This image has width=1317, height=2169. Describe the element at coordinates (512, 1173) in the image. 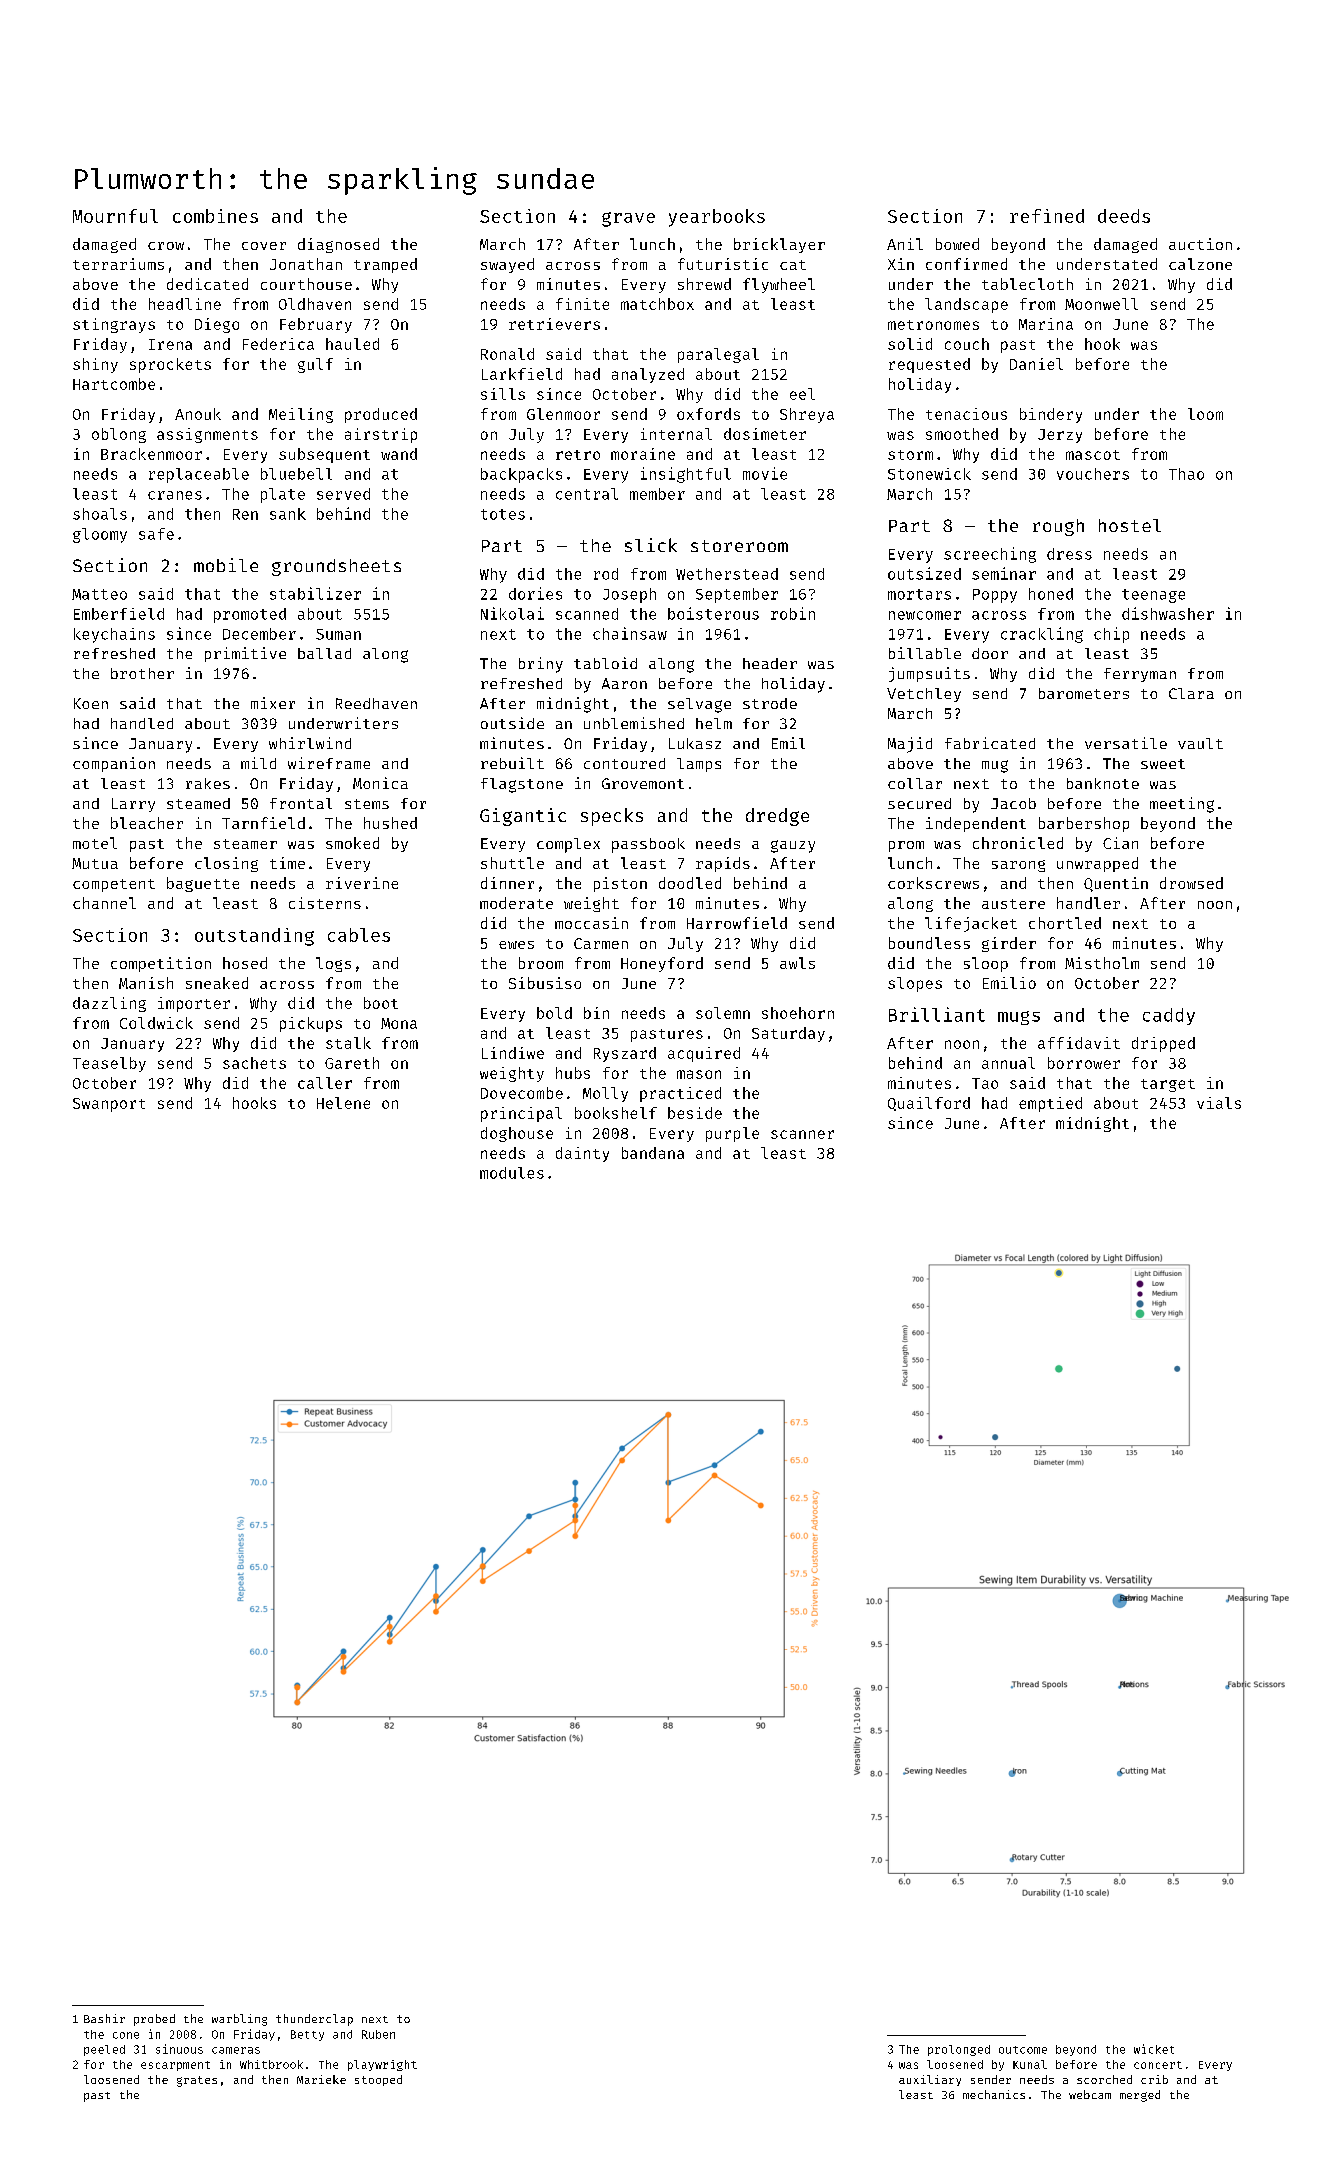

I see `modules` at that location.
